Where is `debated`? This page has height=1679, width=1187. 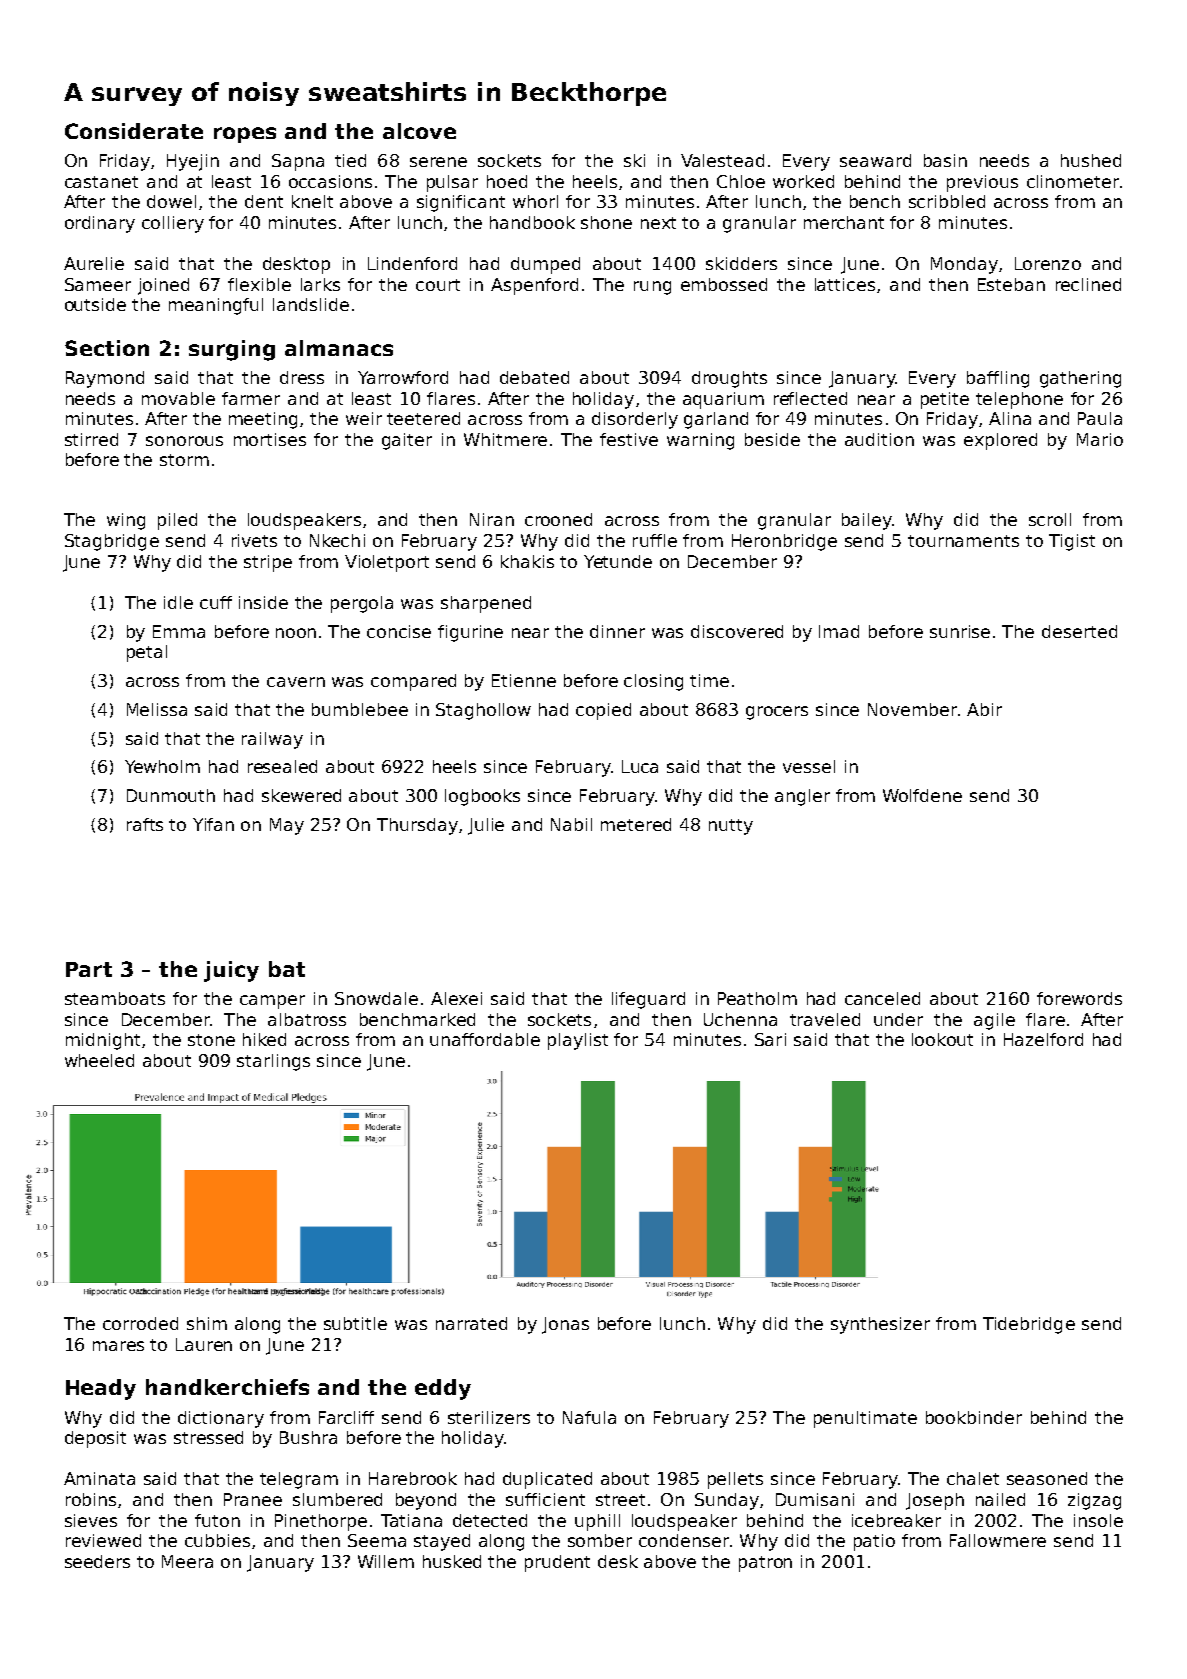
debated is located at coordinates (534, 377).
